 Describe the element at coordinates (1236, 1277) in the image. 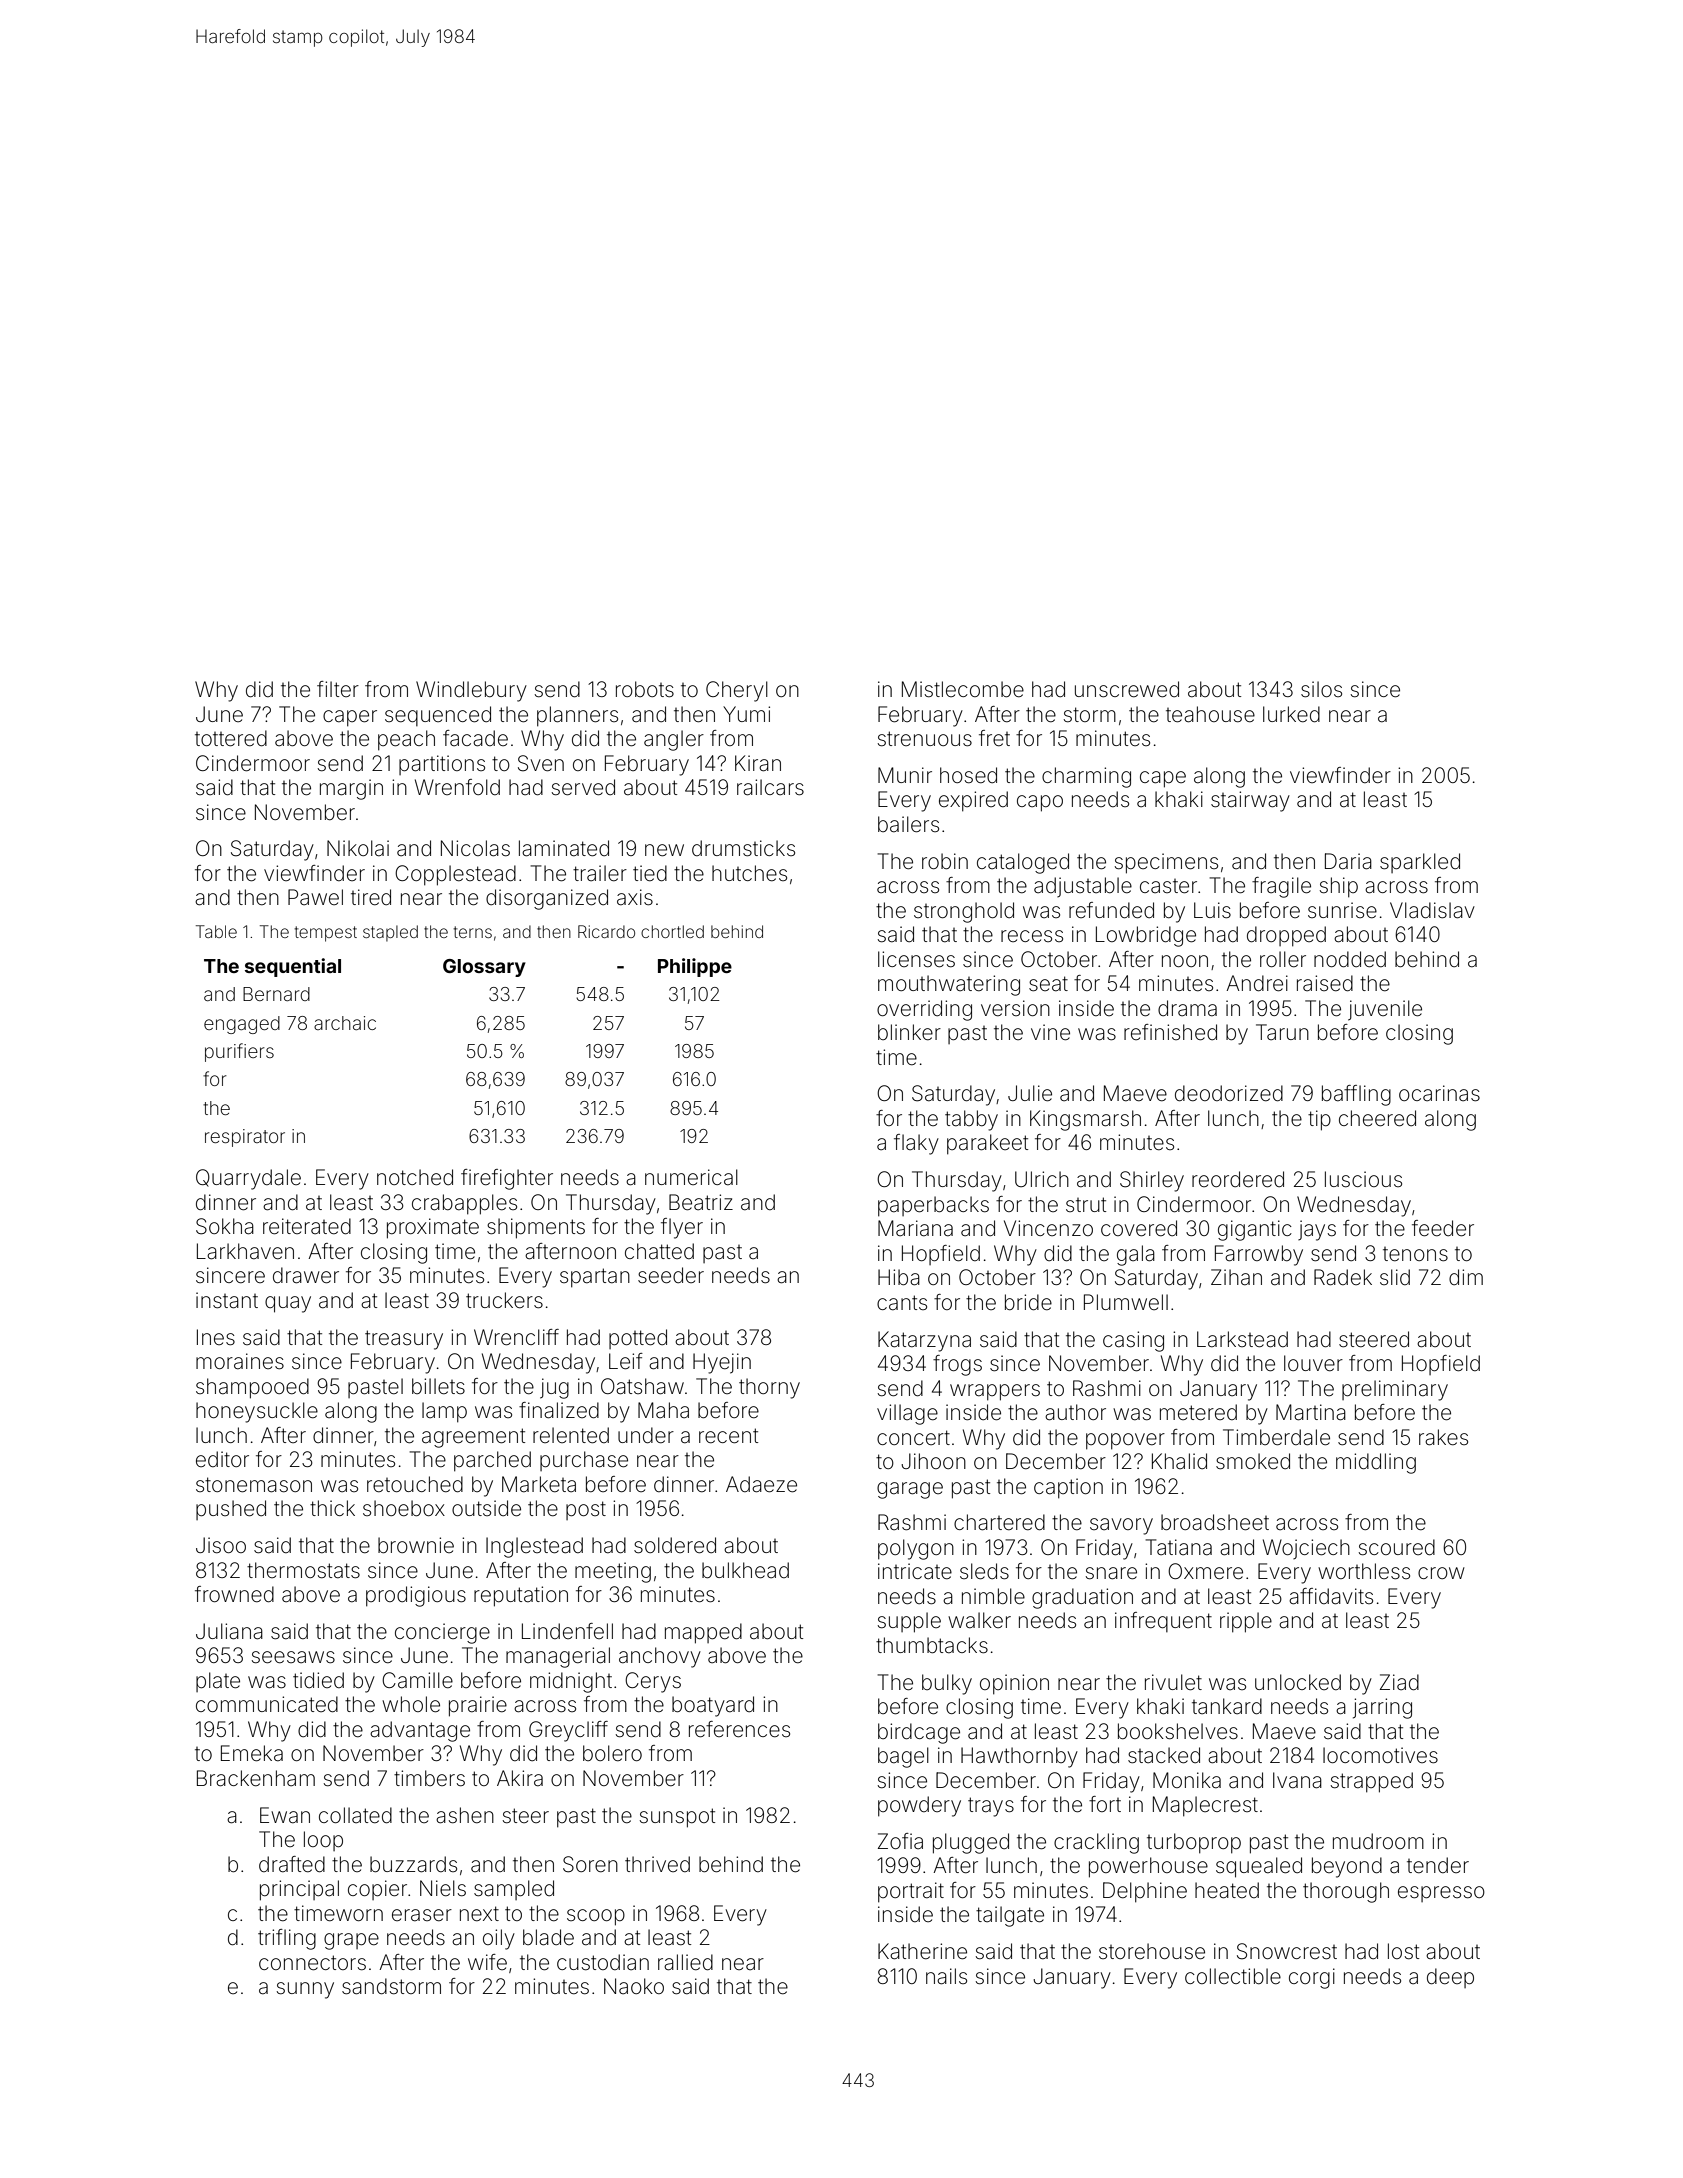

I see `Zihan` at that location.
